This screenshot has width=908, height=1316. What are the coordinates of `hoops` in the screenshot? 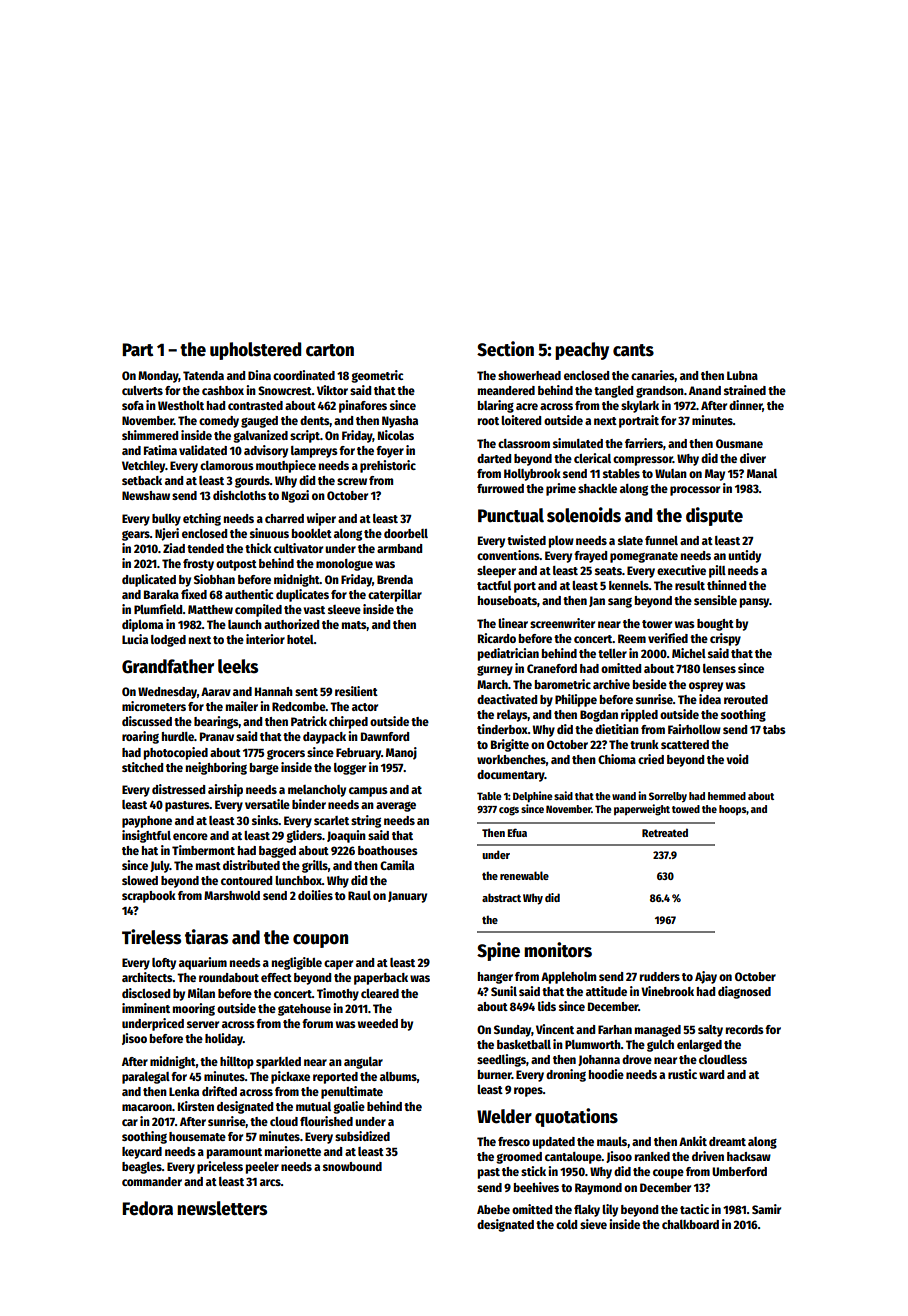 It's located at (732, 810).
